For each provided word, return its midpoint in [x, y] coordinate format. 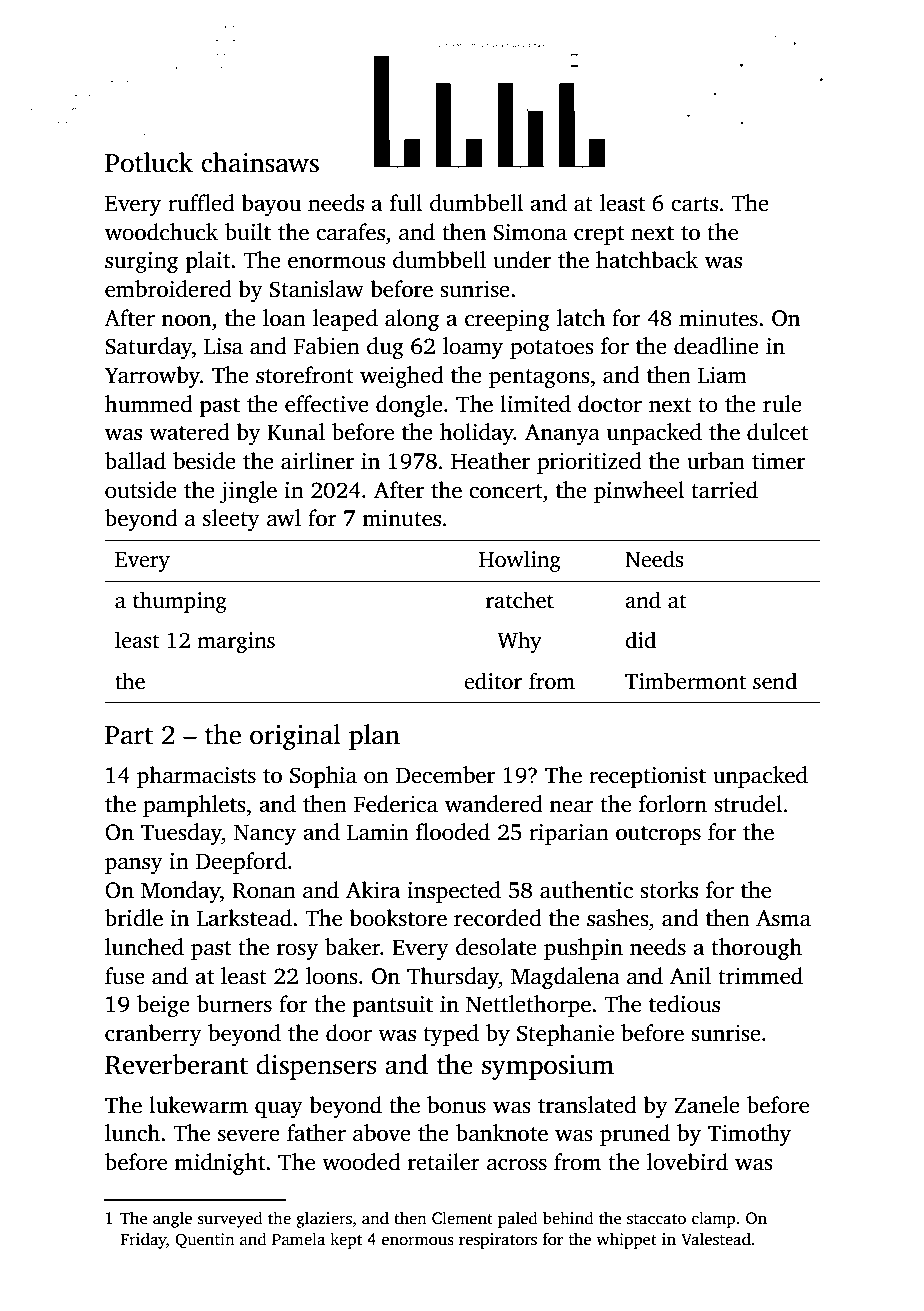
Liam [722, 375]
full [406, 203]
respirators [498, 1241]
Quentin [205, 1240]
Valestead [716, 1239]
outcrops [658, 835]
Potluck [149, 162]
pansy [134, 865]
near [571, 806]
